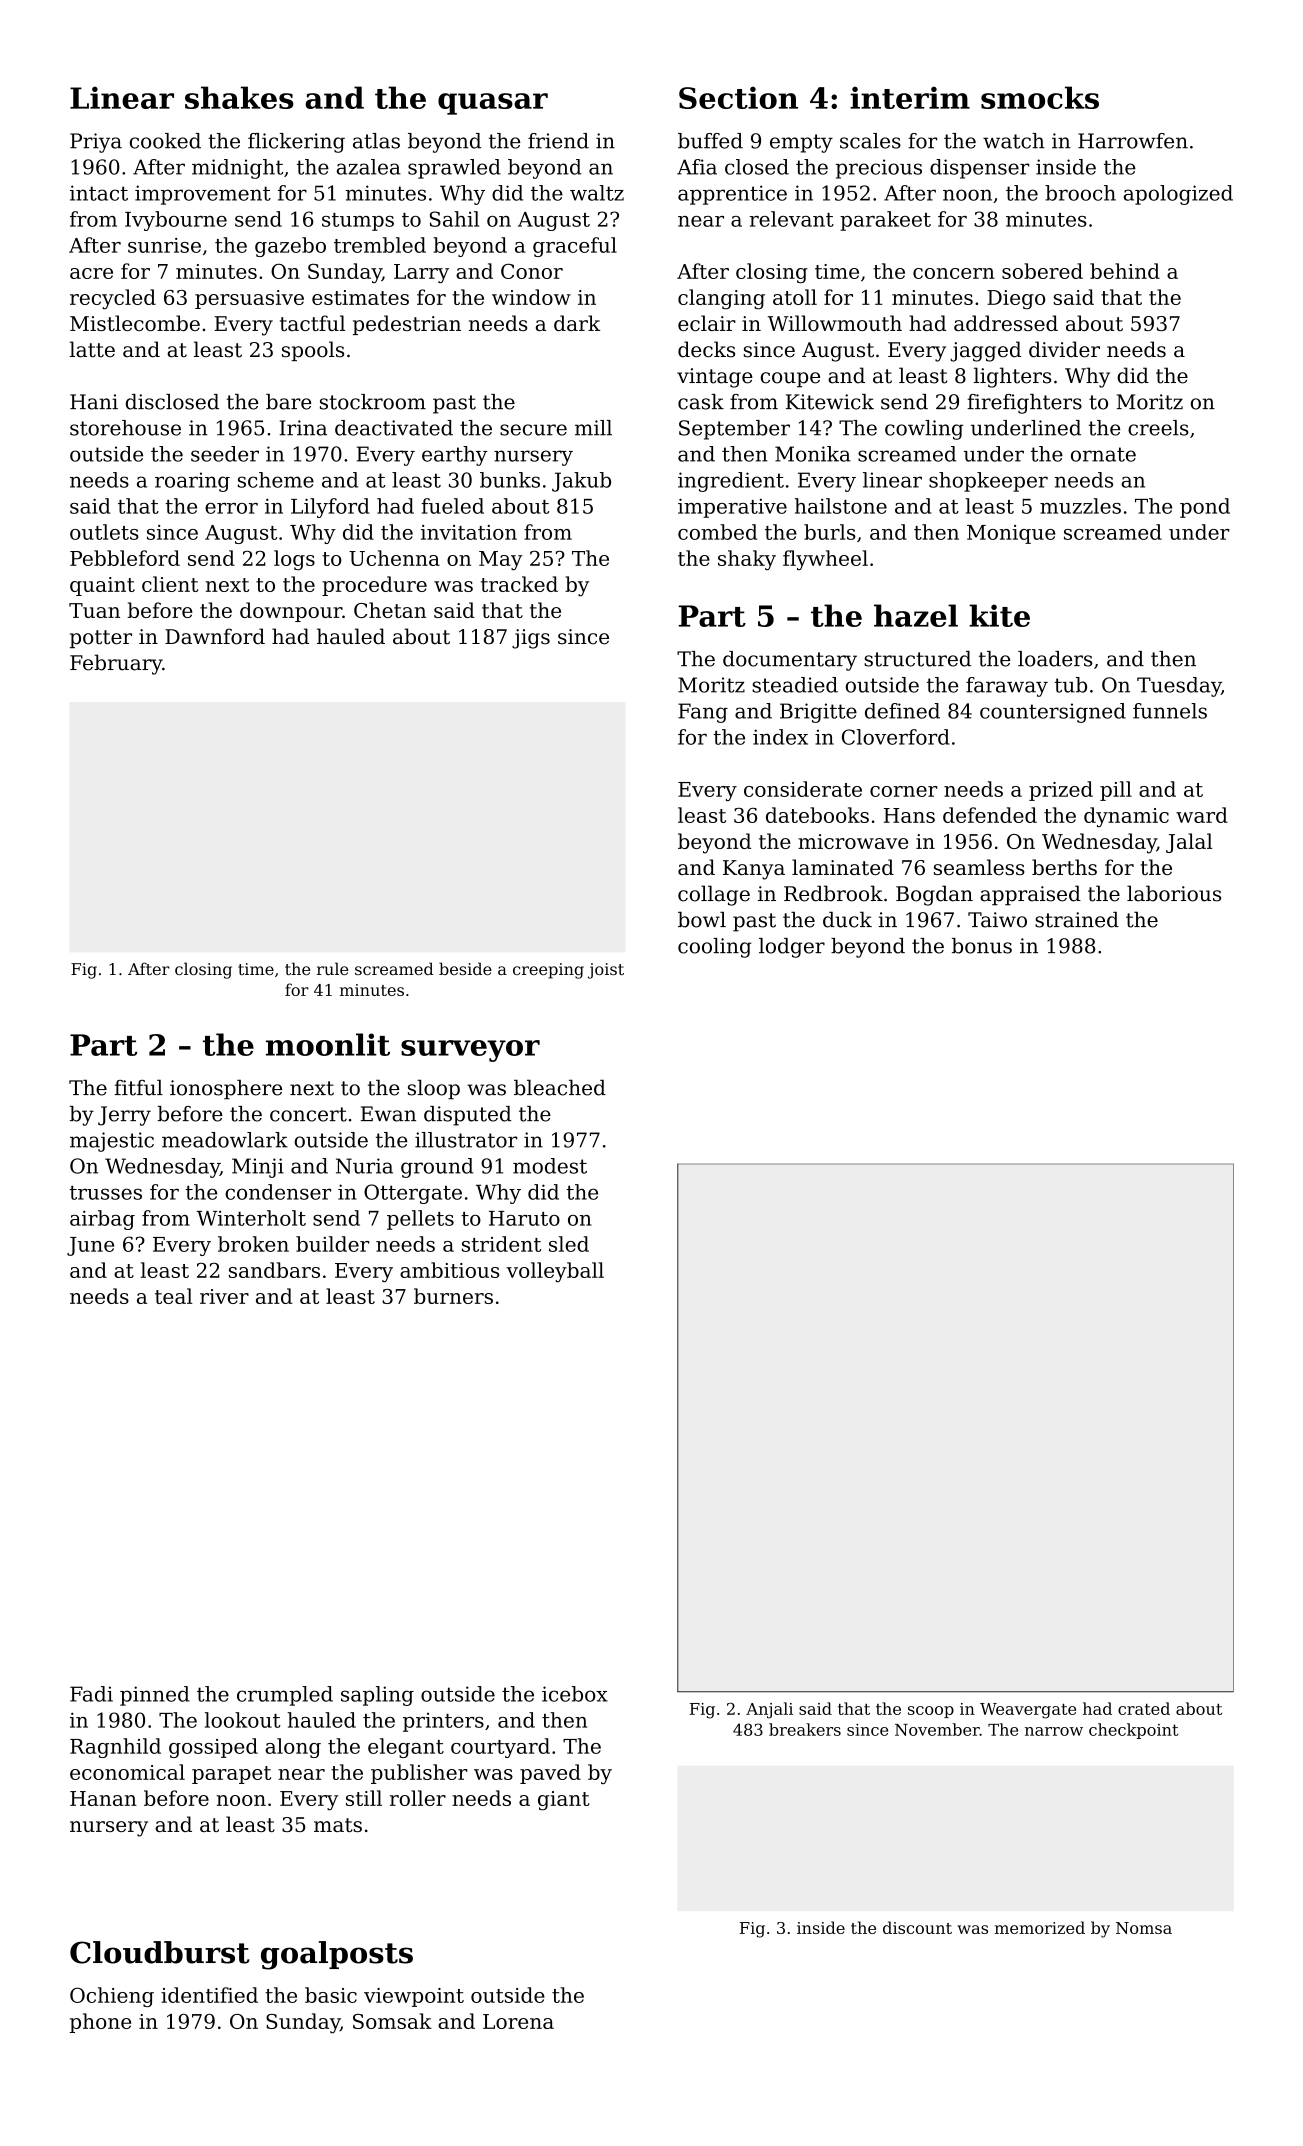 Image resolution: width=1303 pixels, height=2146 pixels. Describe the element at coordinates (931, 1712) in the screenshot. I see `scoop` at that location.
